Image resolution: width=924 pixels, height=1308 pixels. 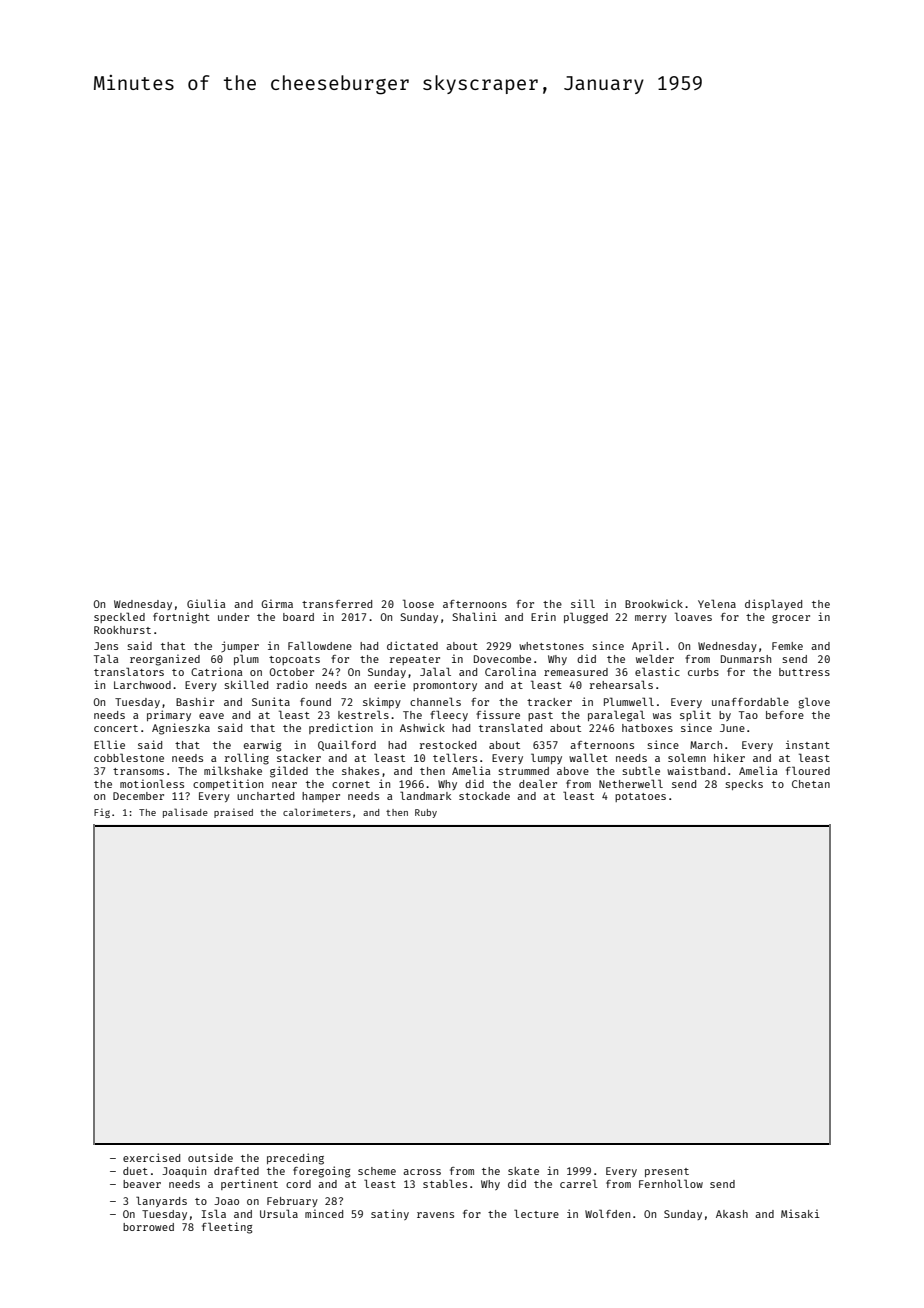 What do you see at coordinates (227, 1228) in the screenshot?
I see `fleeting` at bounding box center [227, 1228].
